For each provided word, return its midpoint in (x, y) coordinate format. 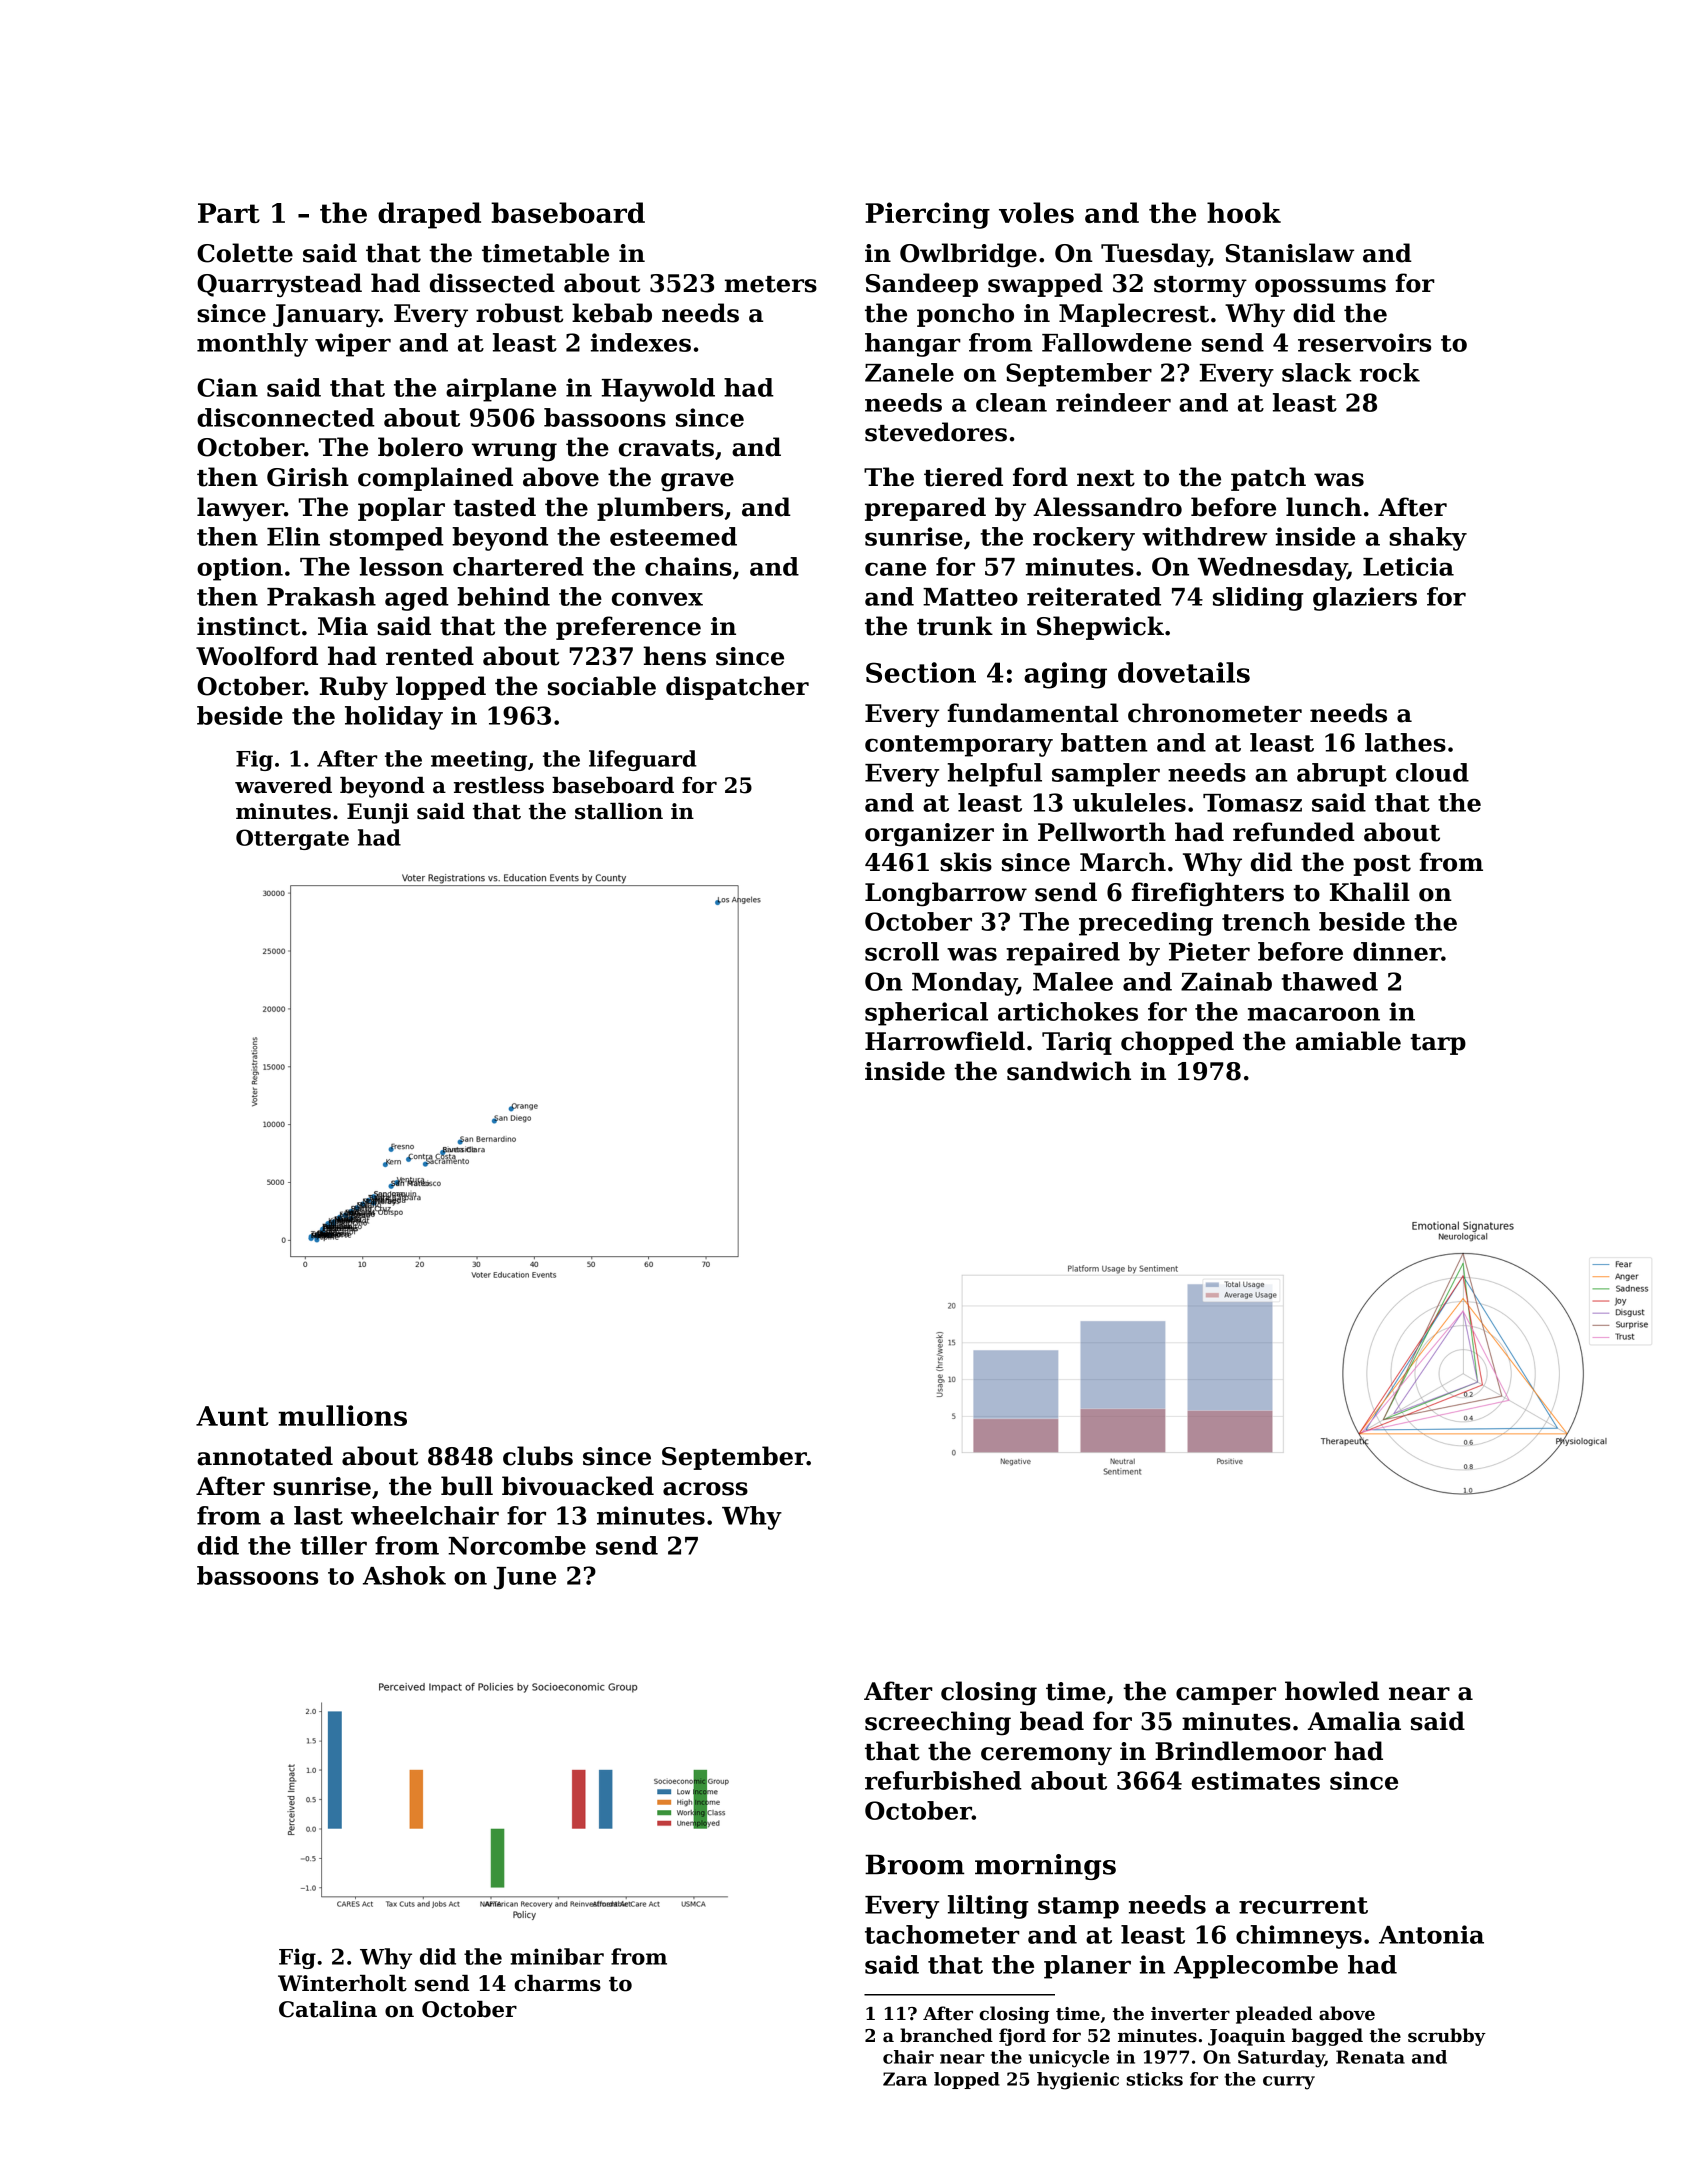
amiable (1348, 1041)
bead (1052, 1721)
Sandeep (922, 285)
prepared (925, 509)
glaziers (1365, 599)
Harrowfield (945, 1041)
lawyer (240, 509)
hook (1244, 212)
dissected (492, 283)
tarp (1438, 1044)
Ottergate (292, 839)
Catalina (328, 2009)
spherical (926, 1014)
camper (1226, 1696)
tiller (333, 1545)
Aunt (232, 1416)
